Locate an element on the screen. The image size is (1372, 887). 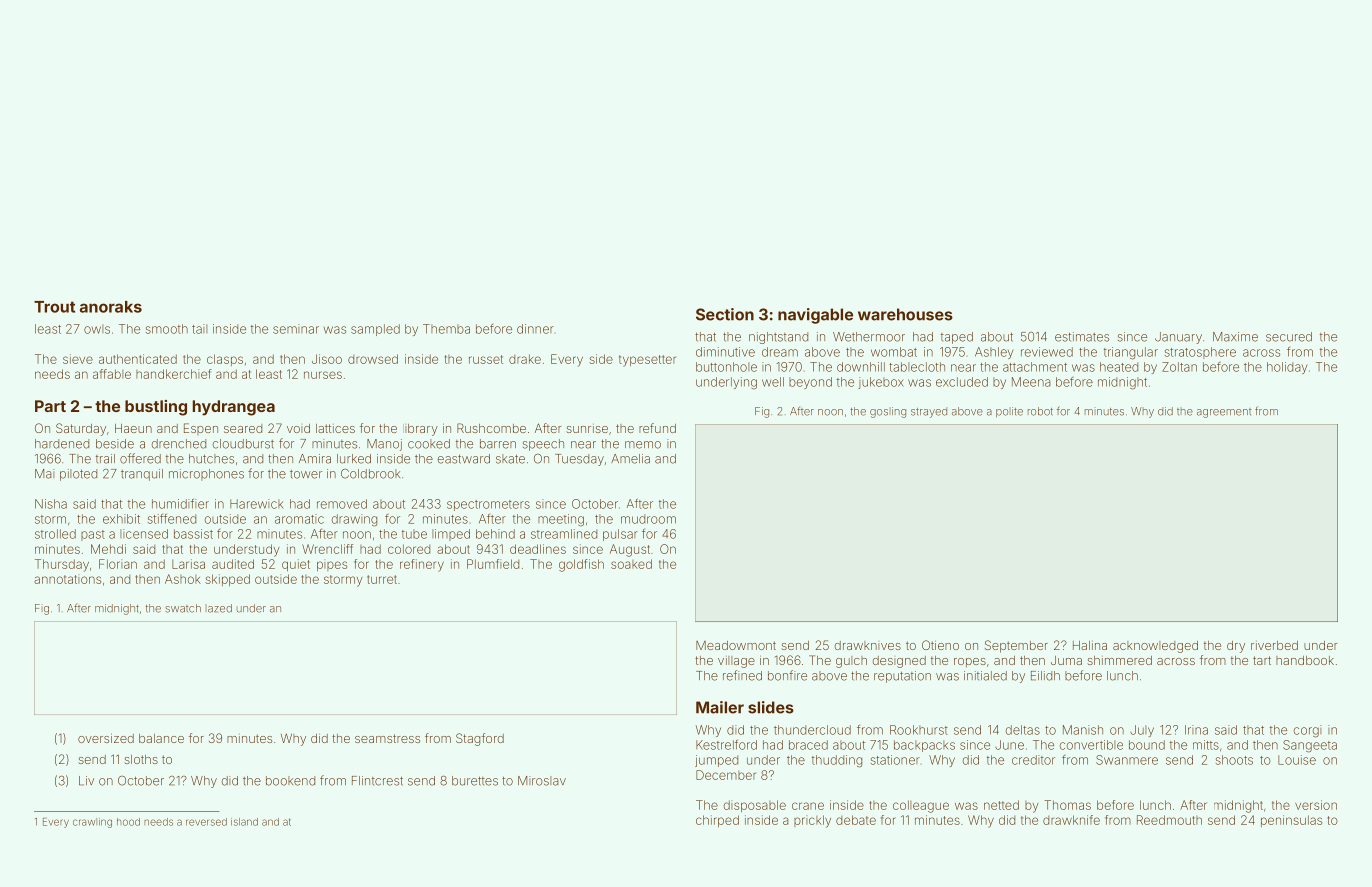
piloted is located at coordinates (78, 475).
